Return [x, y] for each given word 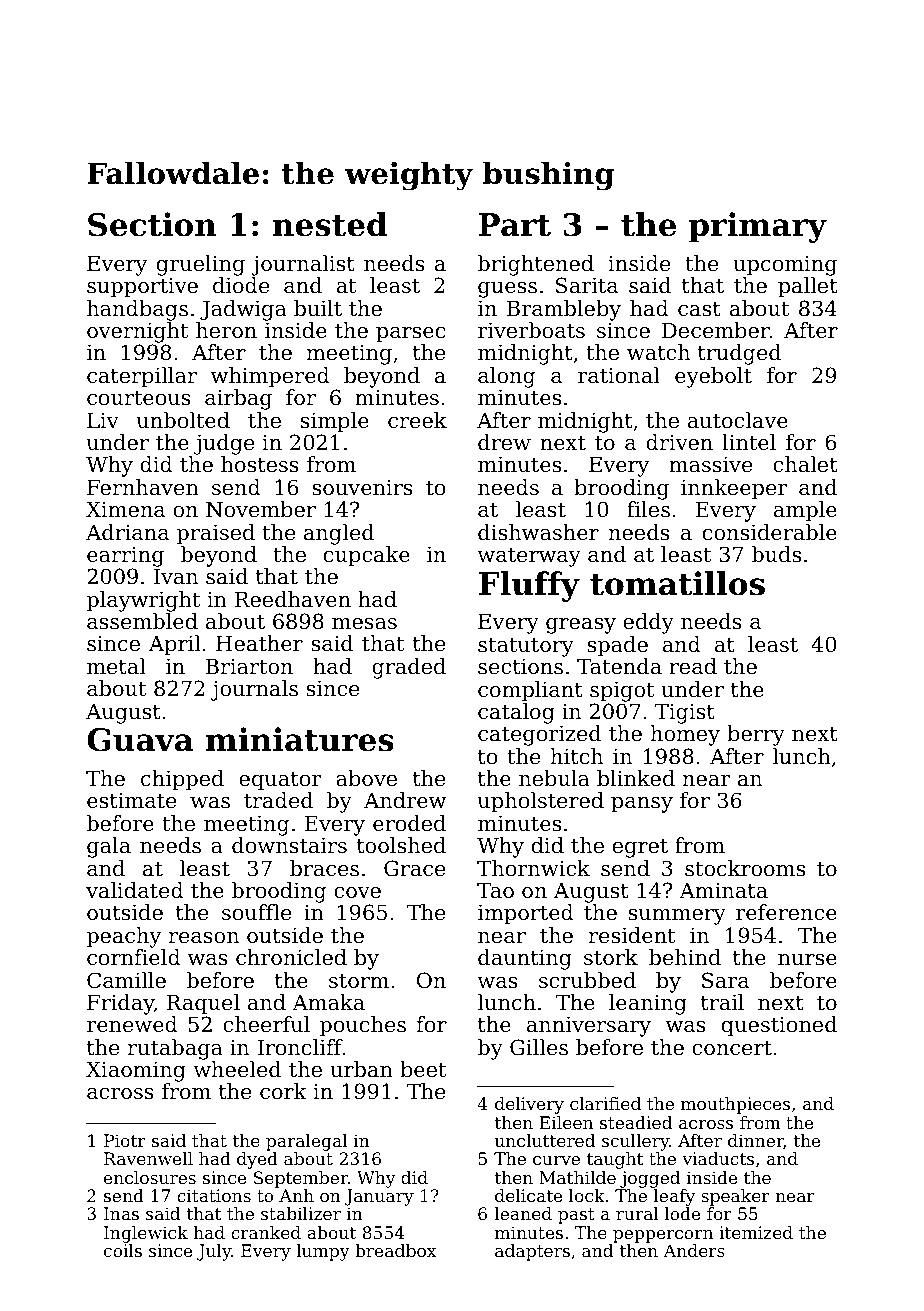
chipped [182, 780]
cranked [266, 1232]
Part [514, 225]
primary [758, 227]
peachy [124, 937]
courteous [139, 398]
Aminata [723, 890]
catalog [516, 713]
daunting [525, 959]
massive [710, 464]
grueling [201, 265]
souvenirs [362, 487]
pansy [642, 805]
